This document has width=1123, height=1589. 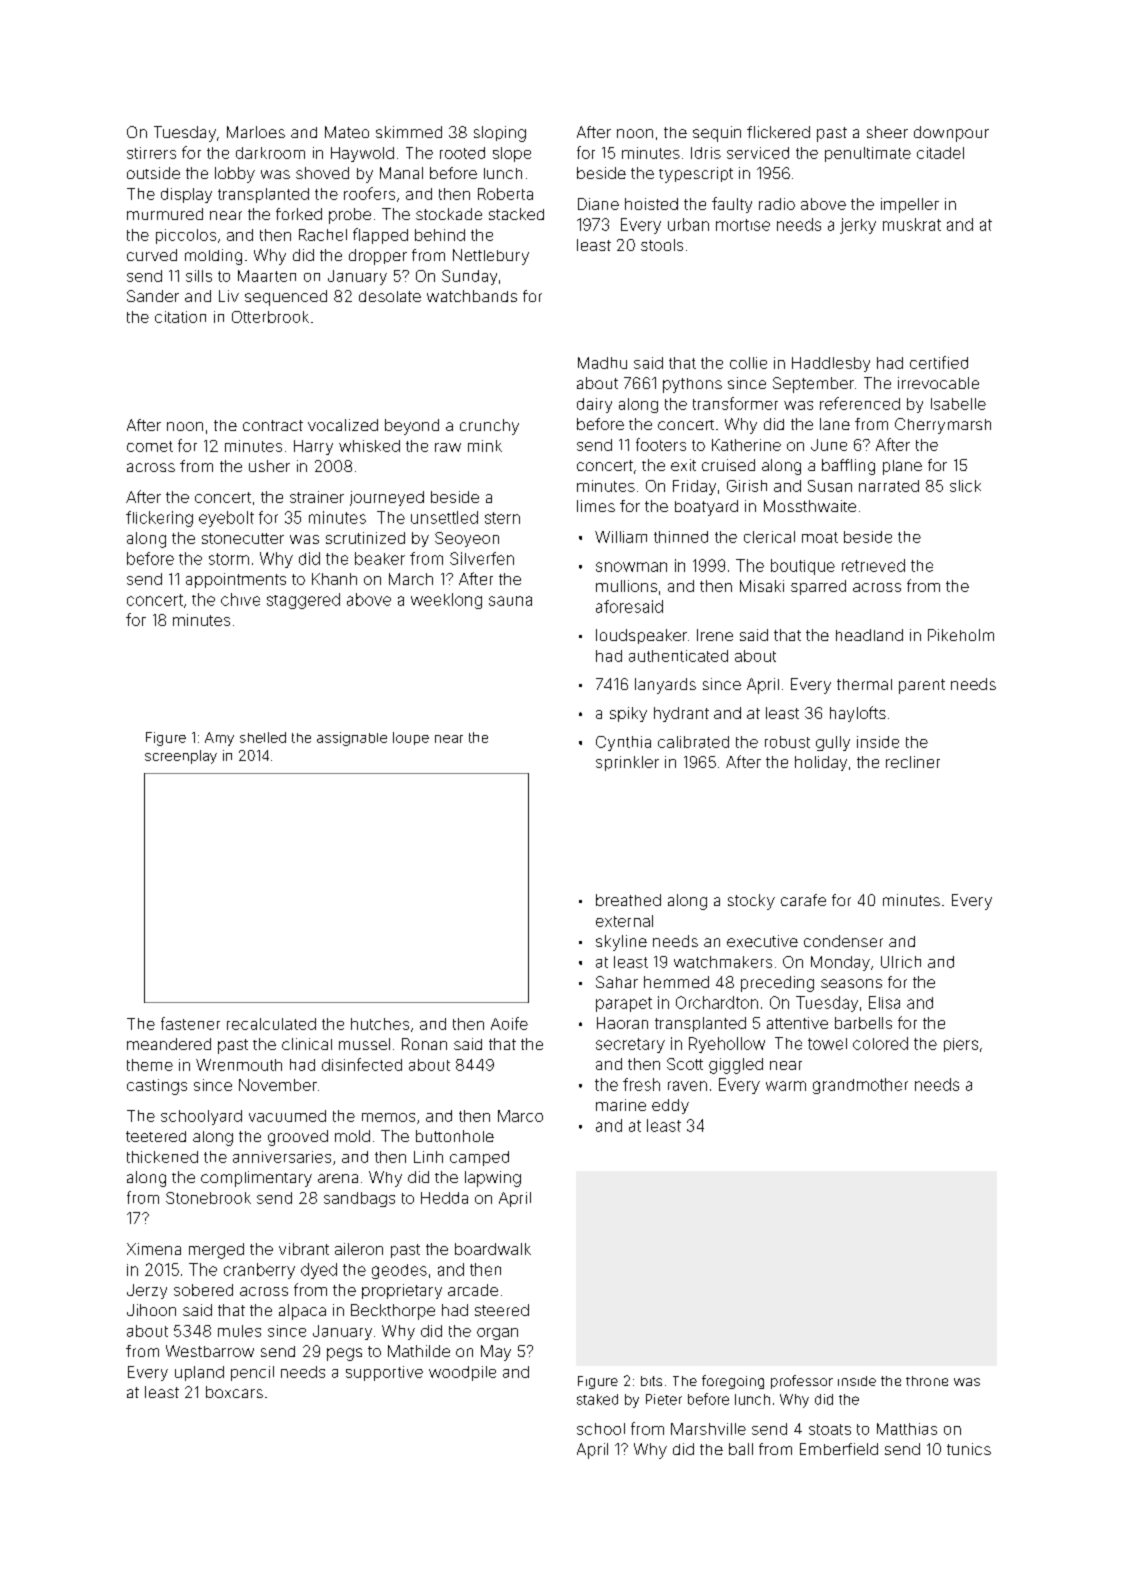 I want to click on fastener, so click(x=190, y=1023).
